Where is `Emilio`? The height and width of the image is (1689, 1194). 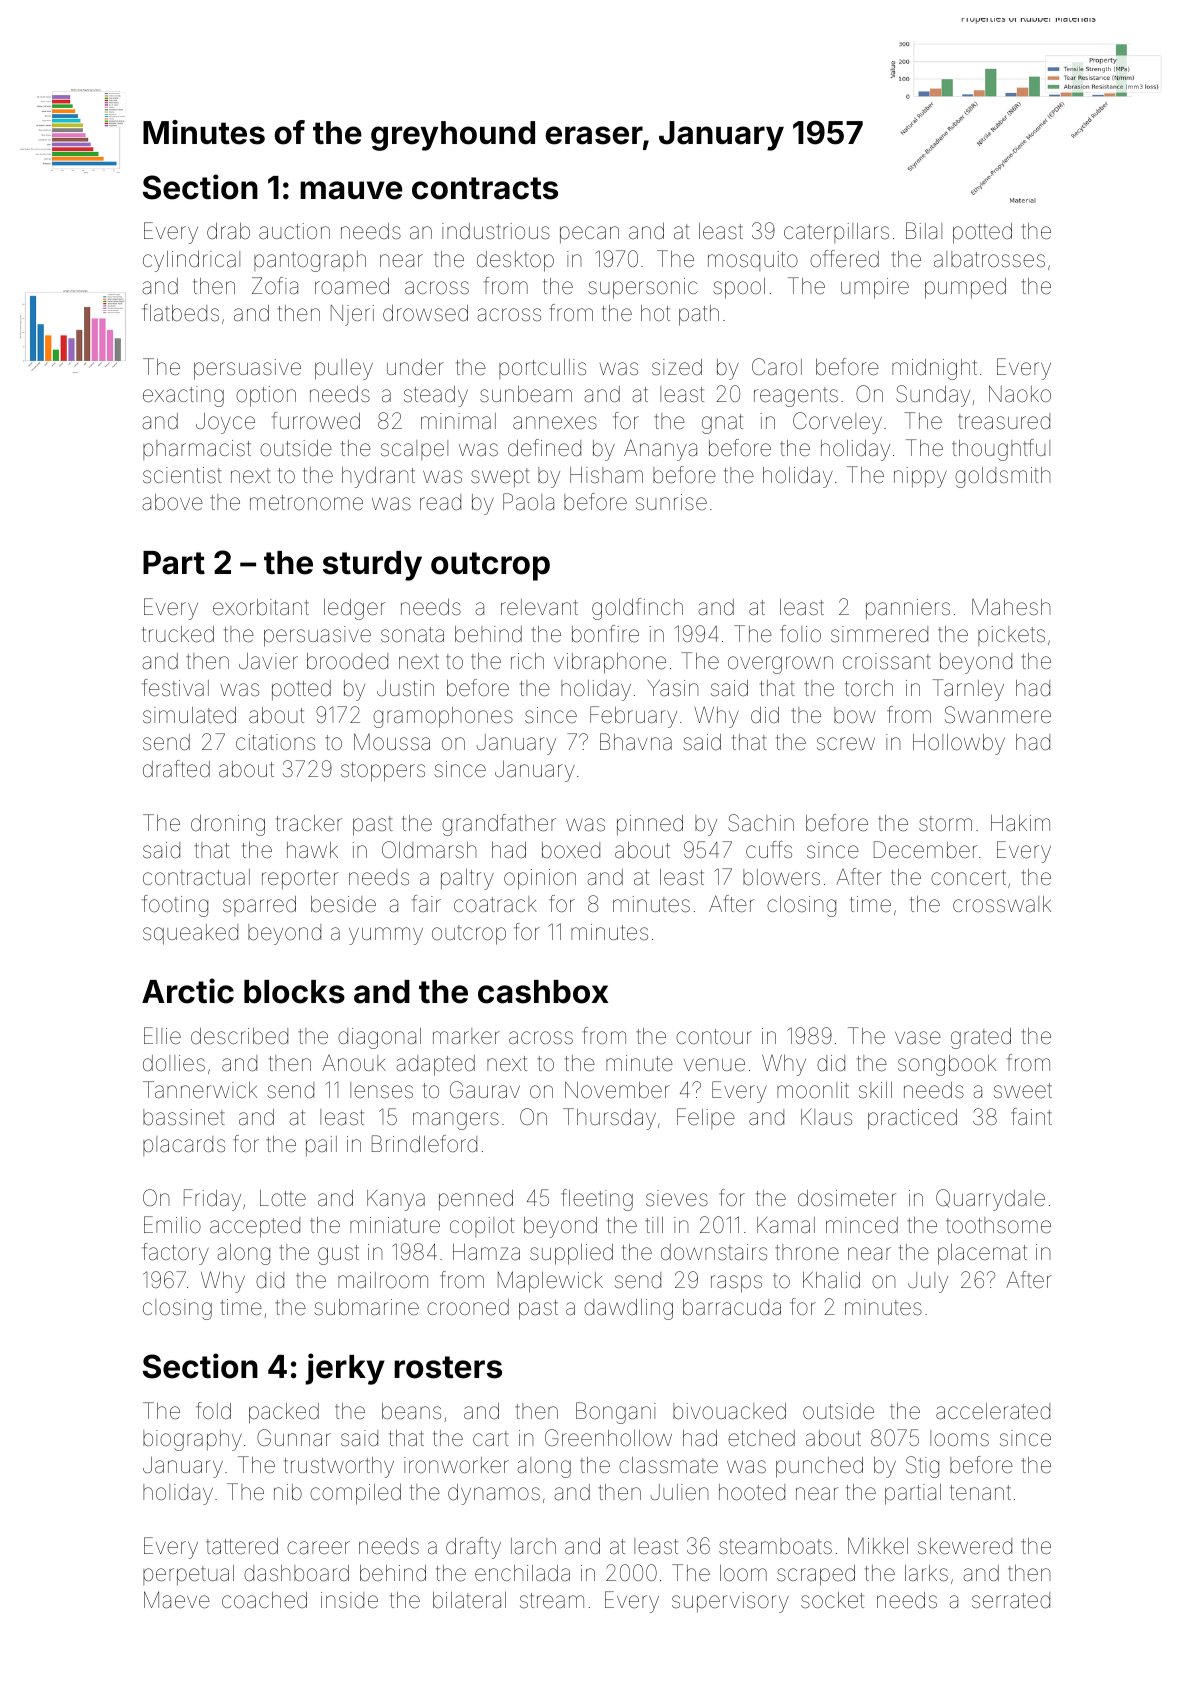 Emilio is located at coordinates (172, 1224).
